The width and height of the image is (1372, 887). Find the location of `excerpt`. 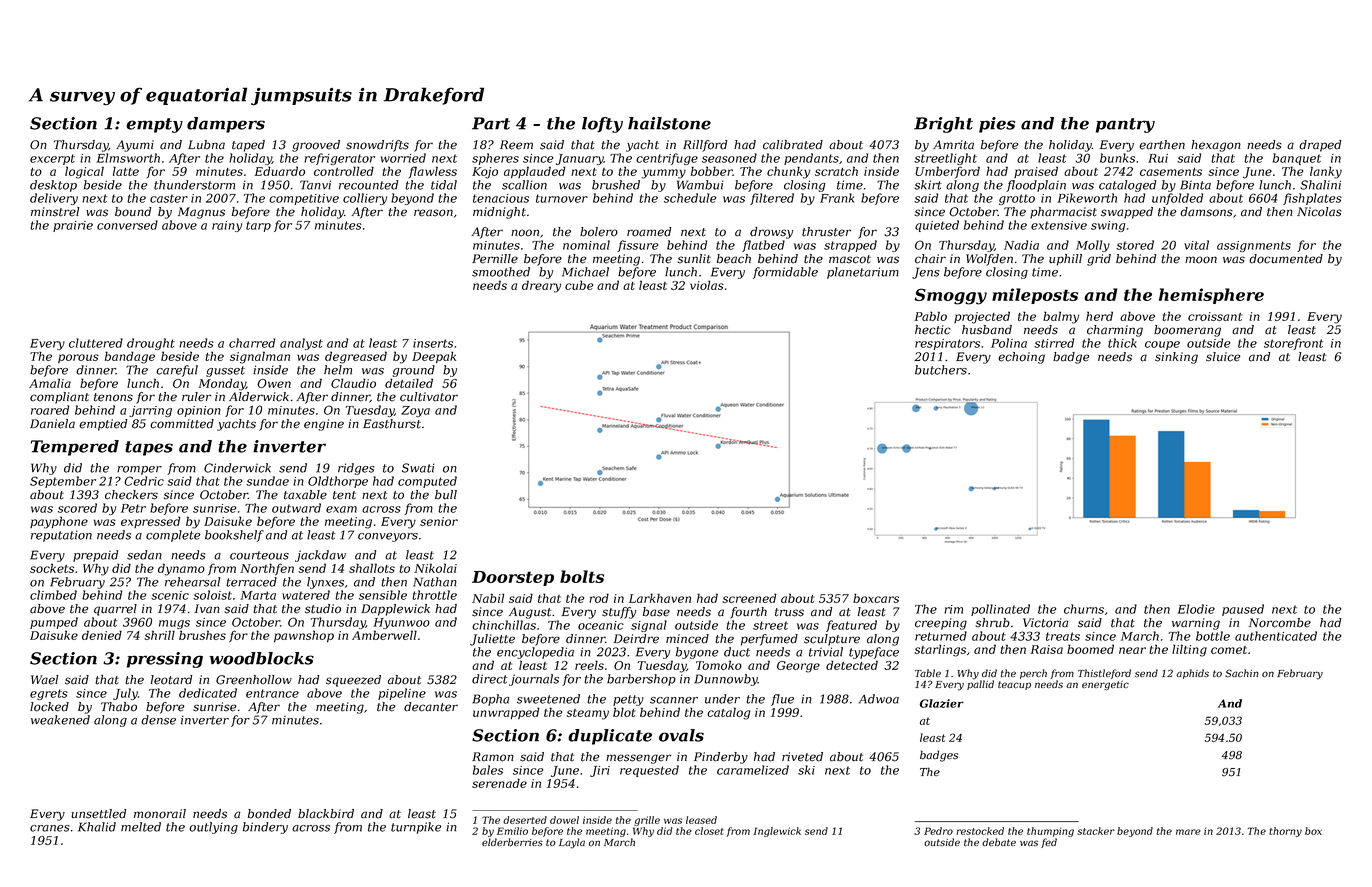

excerpt is located at coordinates (52, 159).
